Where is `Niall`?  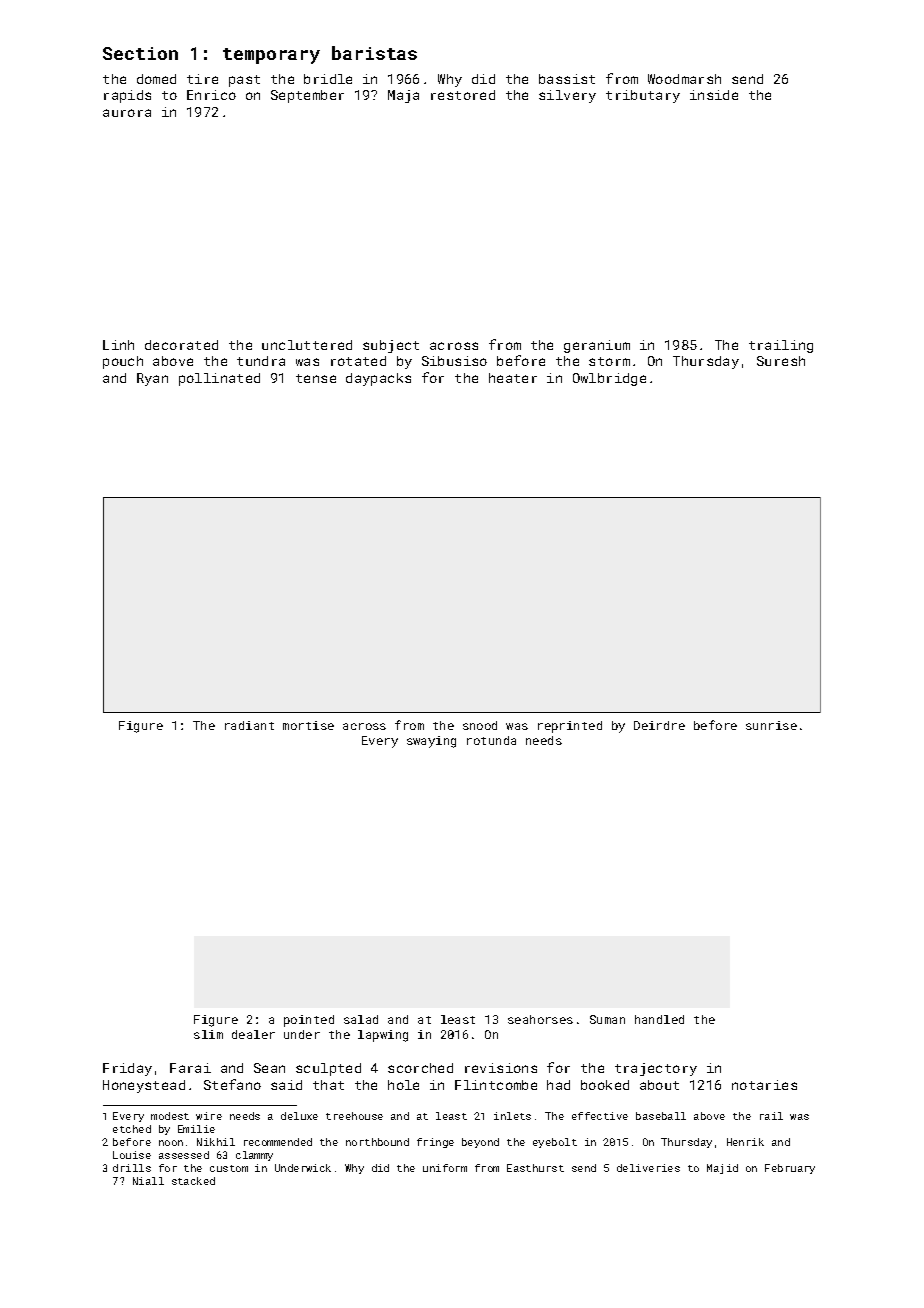 Niall is located at coordinates (148, 1181).
